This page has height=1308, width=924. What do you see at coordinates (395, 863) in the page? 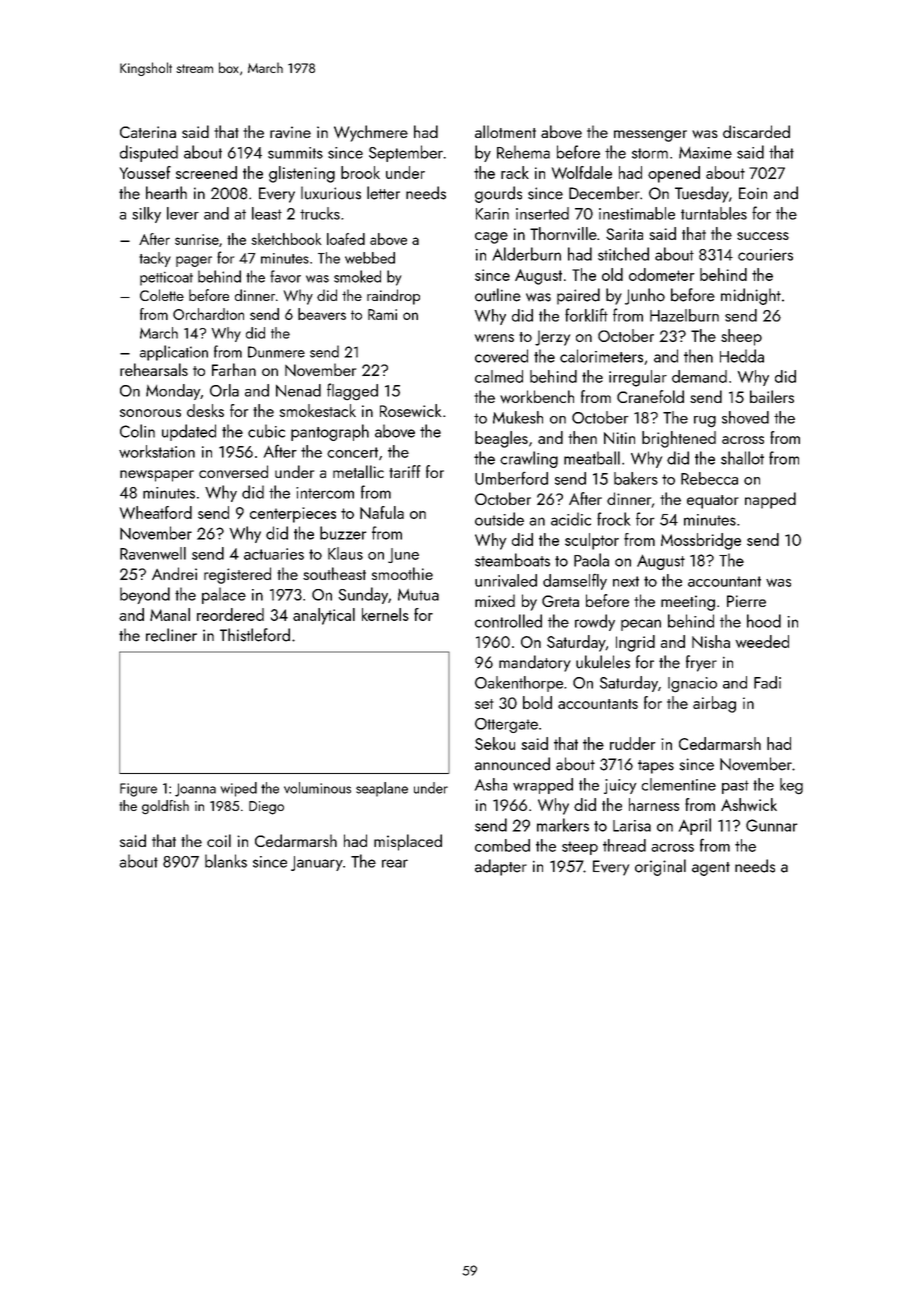
I see `rear` at bounding box center [395, 863].
